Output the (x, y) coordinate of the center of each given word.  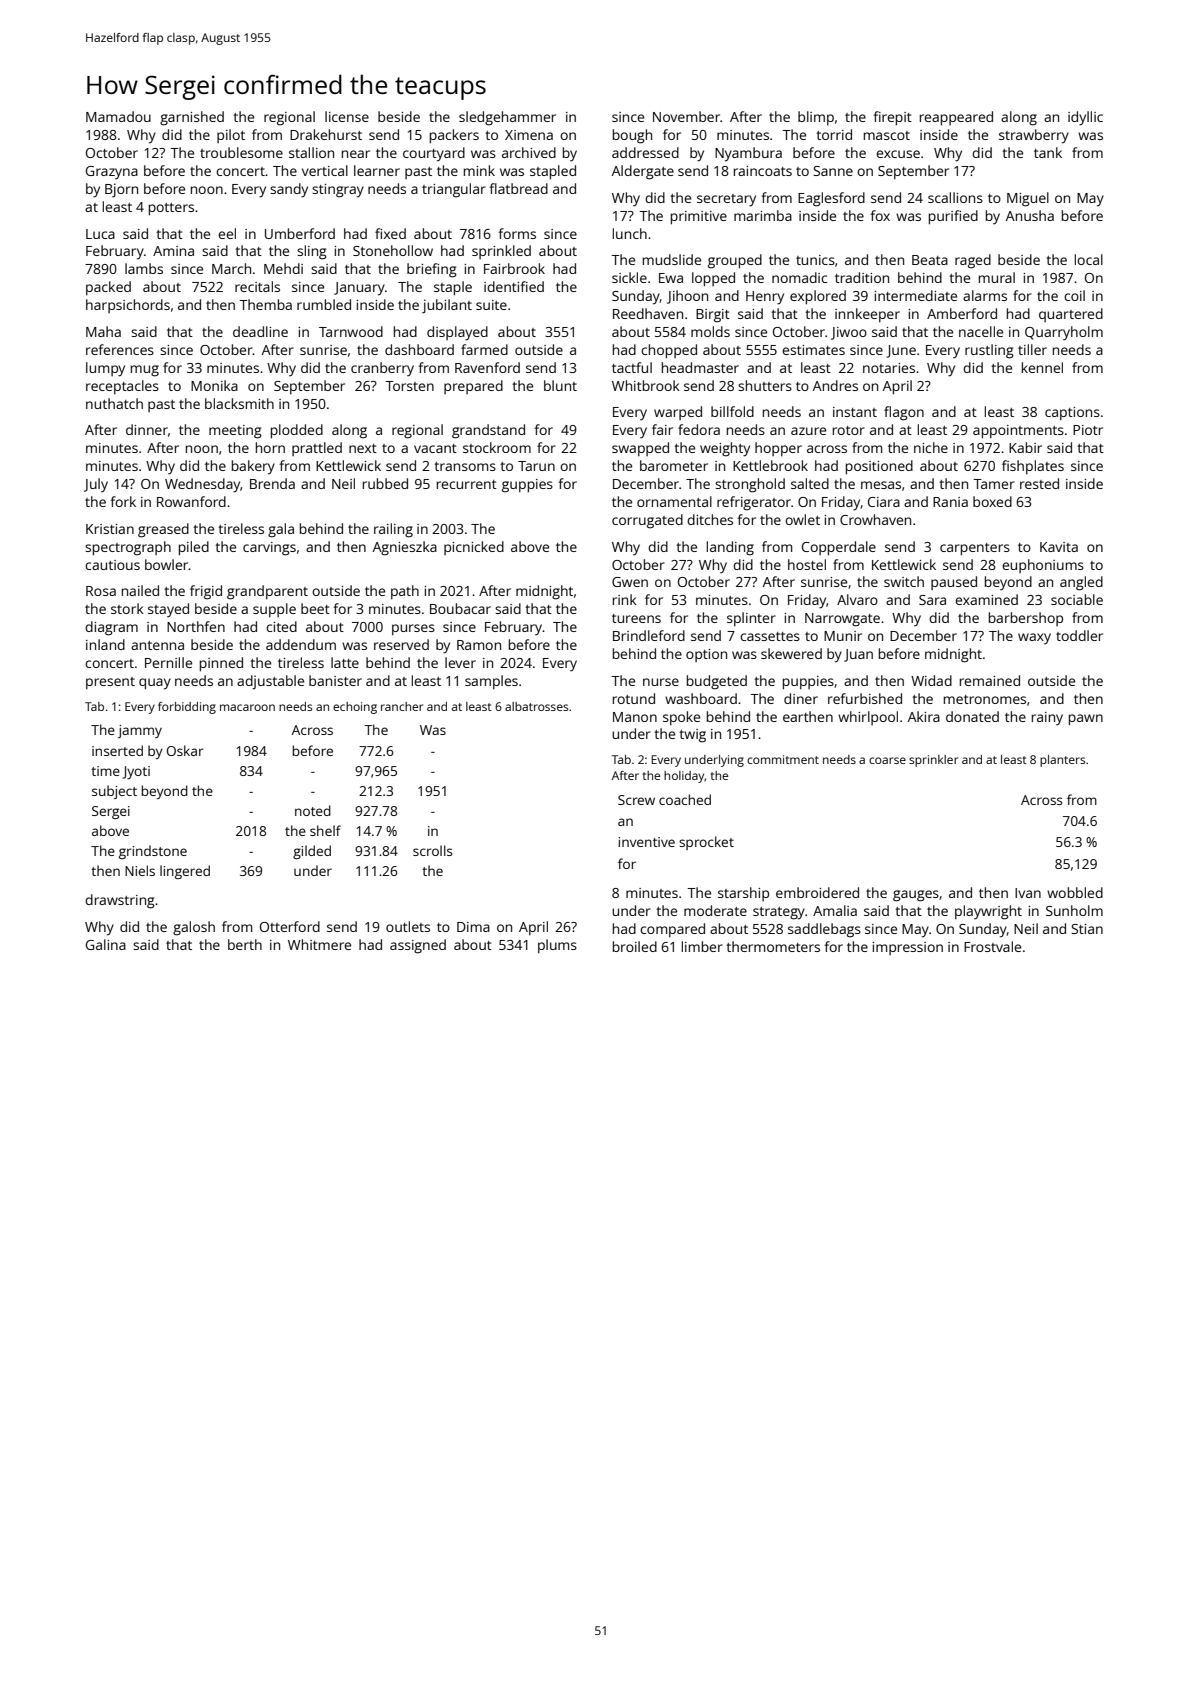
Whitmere (319, 944)
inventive (646, 842)
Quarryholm (1064, 333)
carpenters (975, 549)
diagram (111, 628)
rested (1039, 483)
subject (114, 792)
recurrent (467, 484)
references (120, 349)
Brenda (272, 483)
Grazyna (112, 173)
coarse (887, 760)
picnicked (474, 548)
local (1089, 259)
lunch (630, 233)
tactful (632, 367)
